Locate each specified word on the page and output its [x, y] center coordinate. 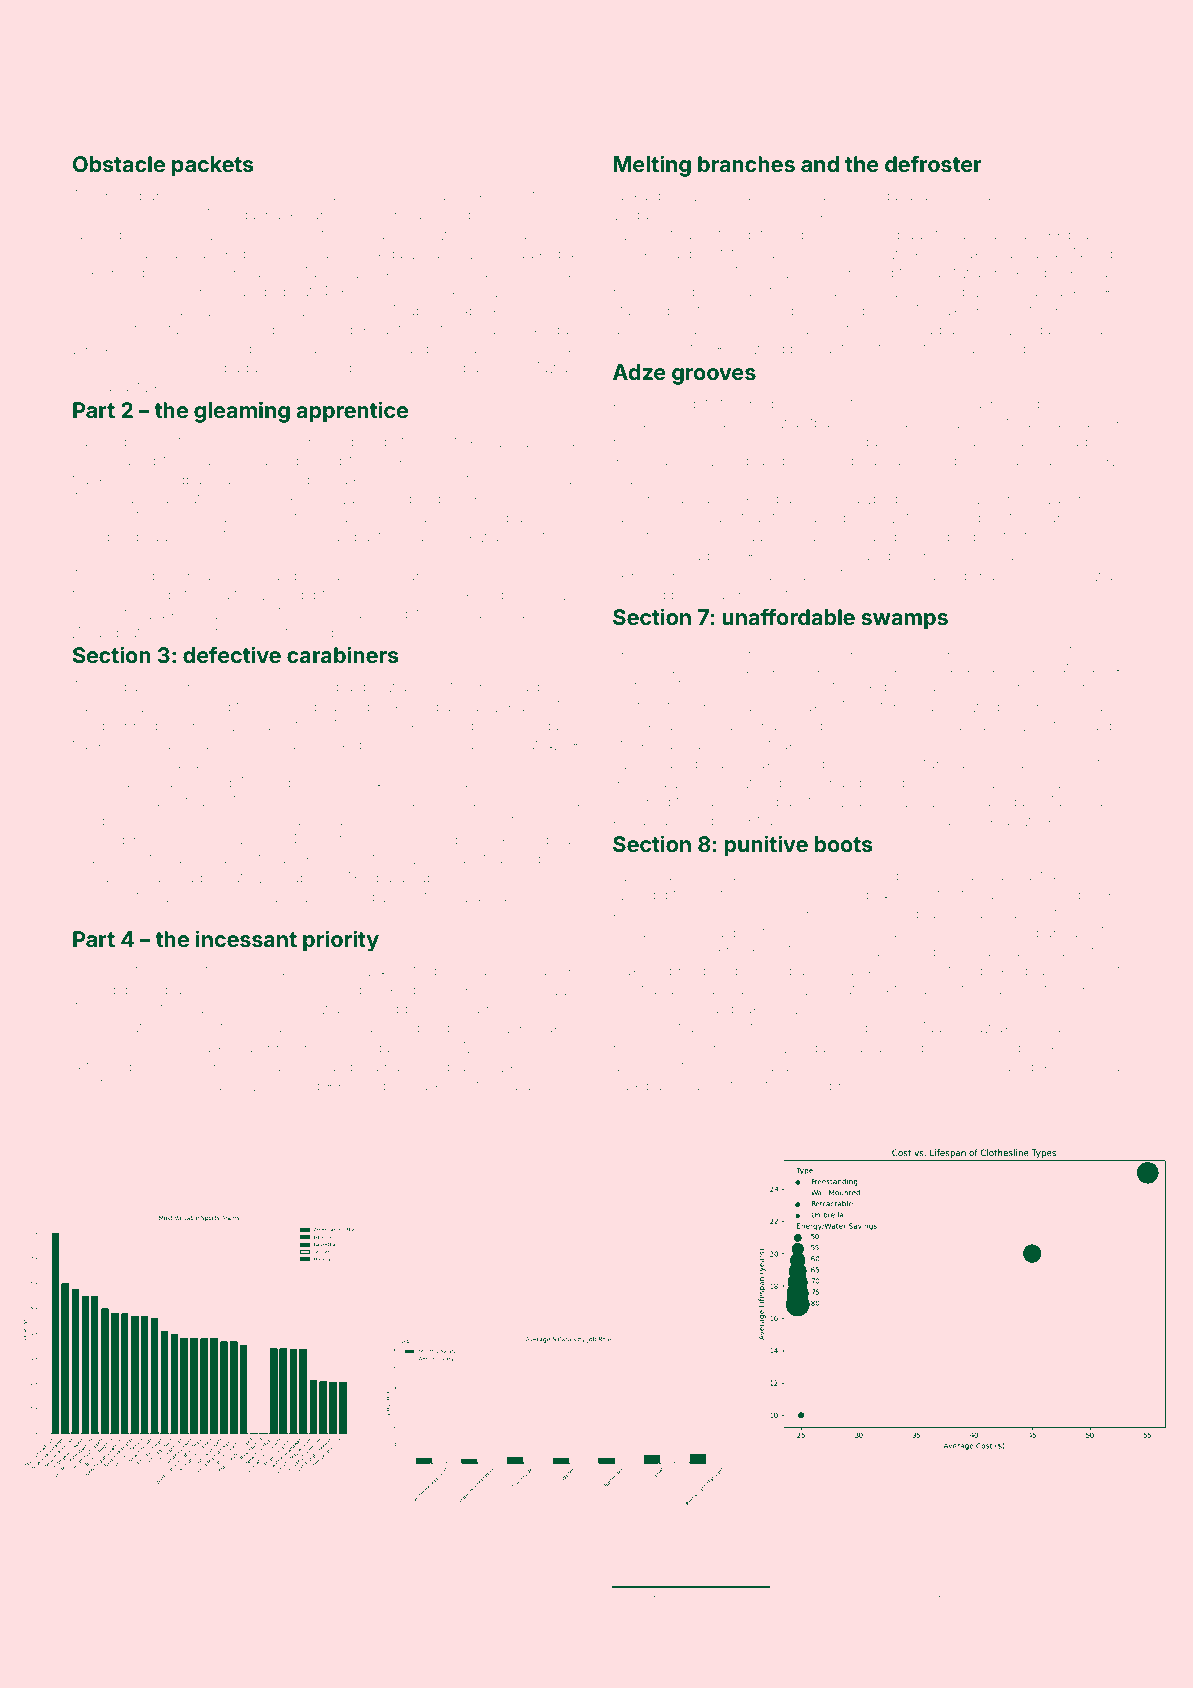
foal [628, 1613]
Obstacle [119, 164]
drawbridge [877, 500]
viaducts [640, 214]
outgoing [201, 708]
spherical [725, 706]
